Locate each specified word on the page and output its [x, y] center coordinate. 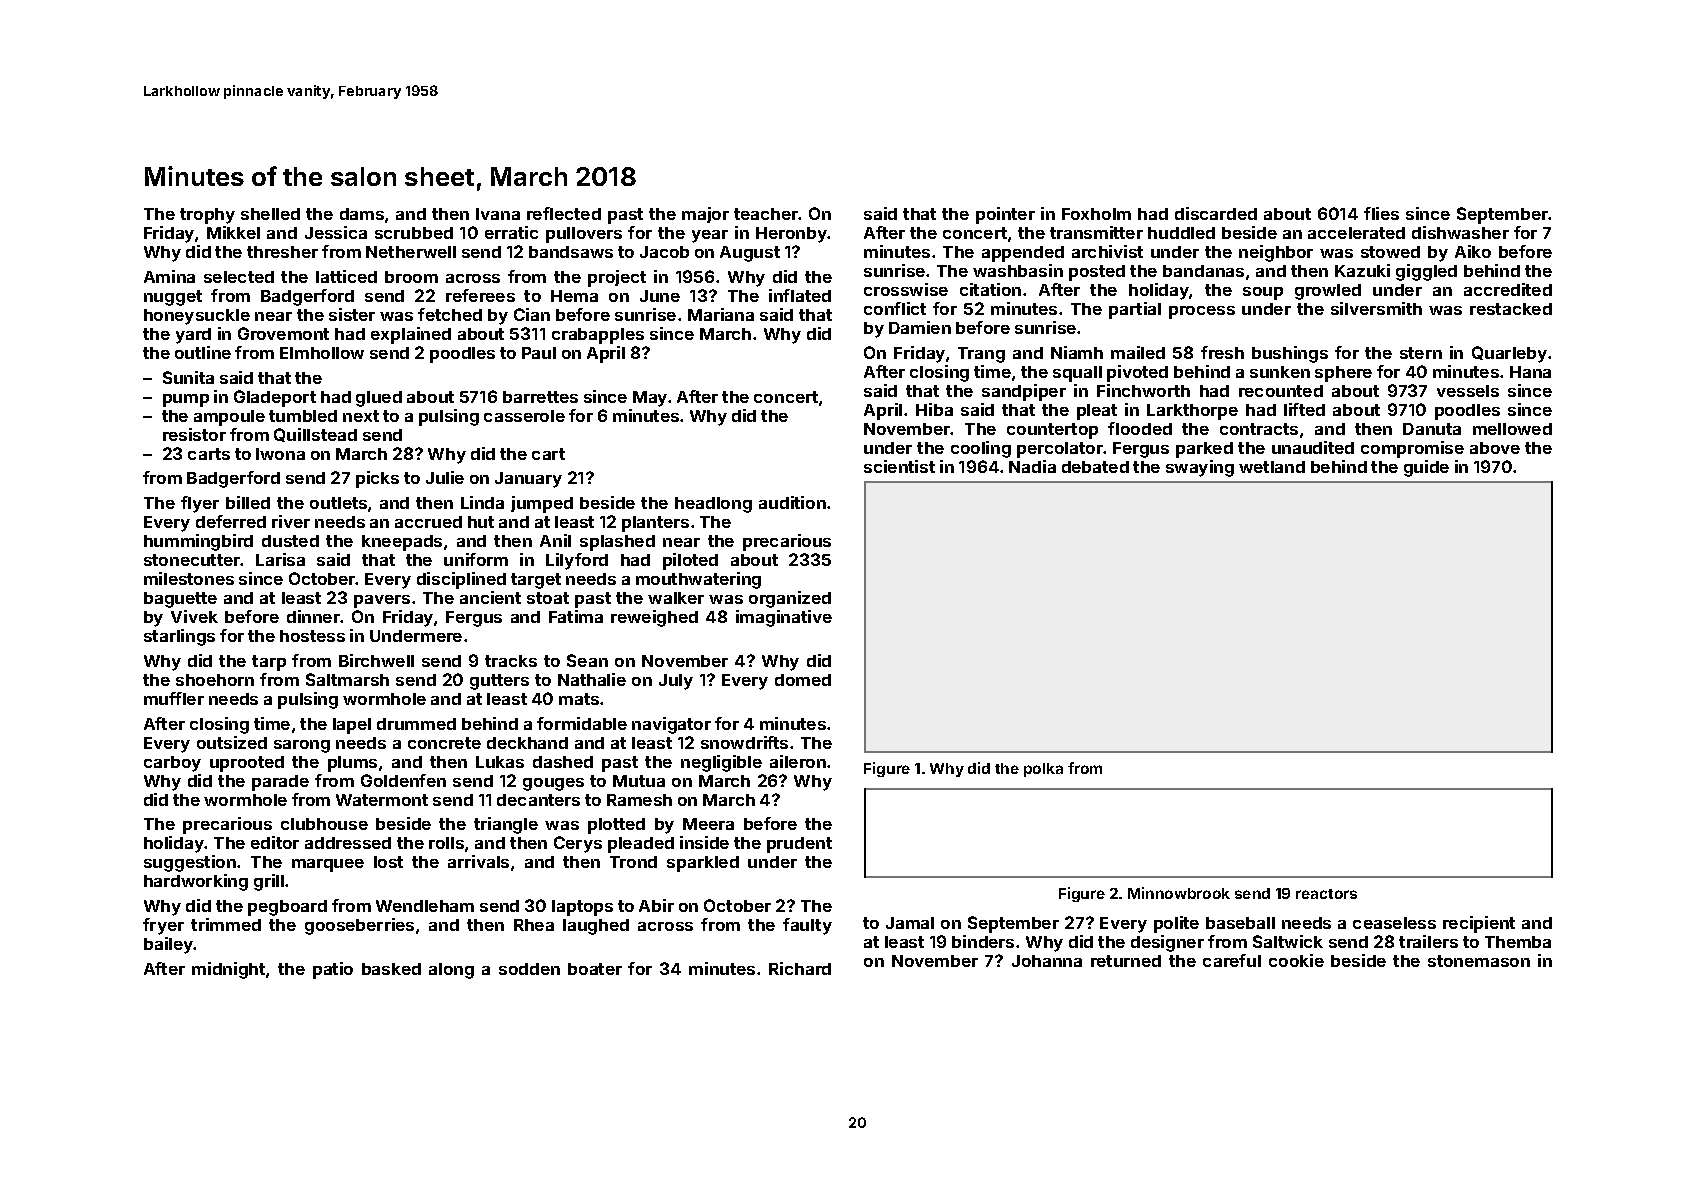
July [676, 682]
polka [1043, 770]
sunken [1280, 372]
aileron [798, 761]
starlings [179, 637]
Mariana [721, 314]
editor [275, 842]
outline [203, 352]
